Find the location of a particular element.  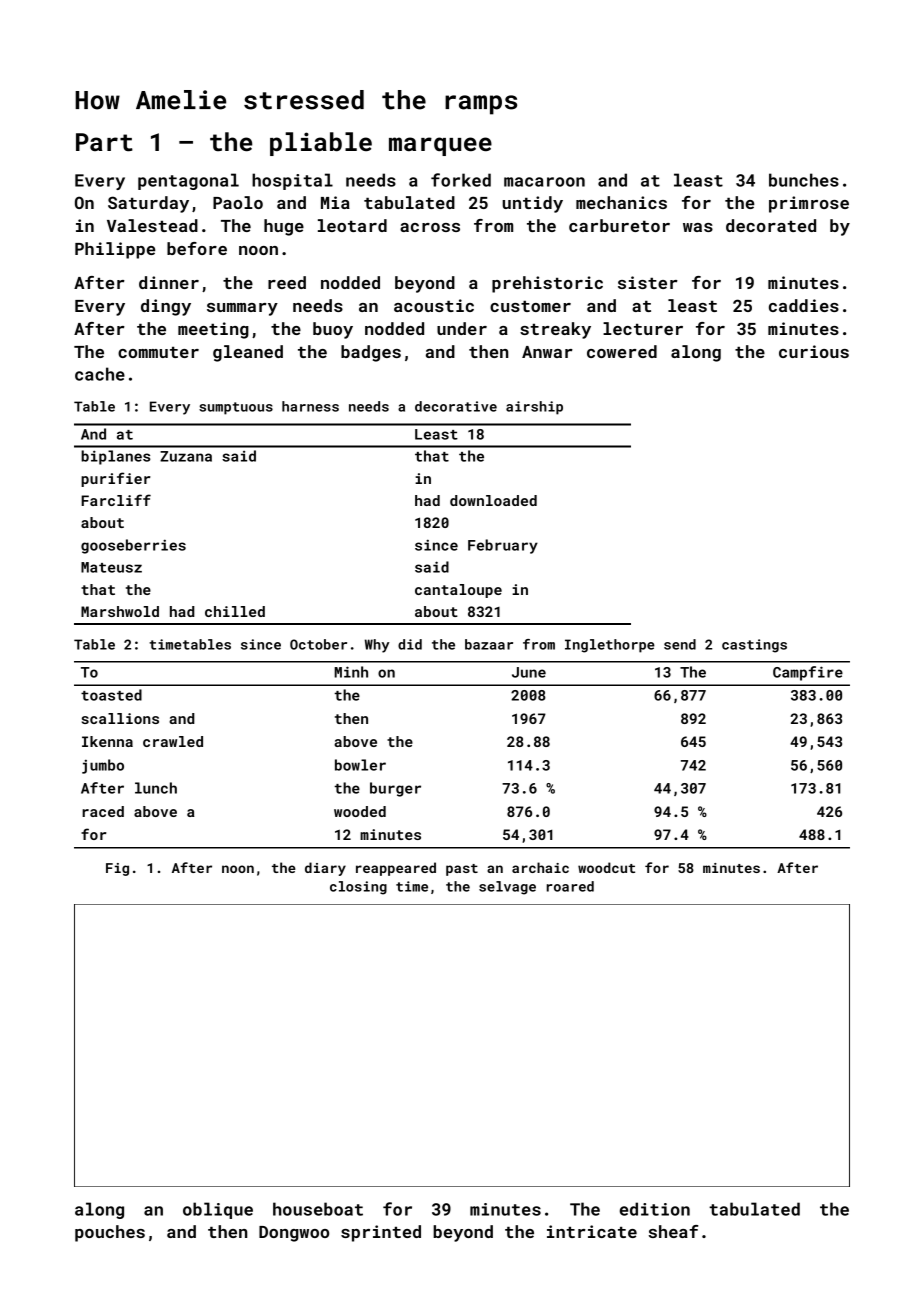

sheaf is located at coordinates (674, 1231).
